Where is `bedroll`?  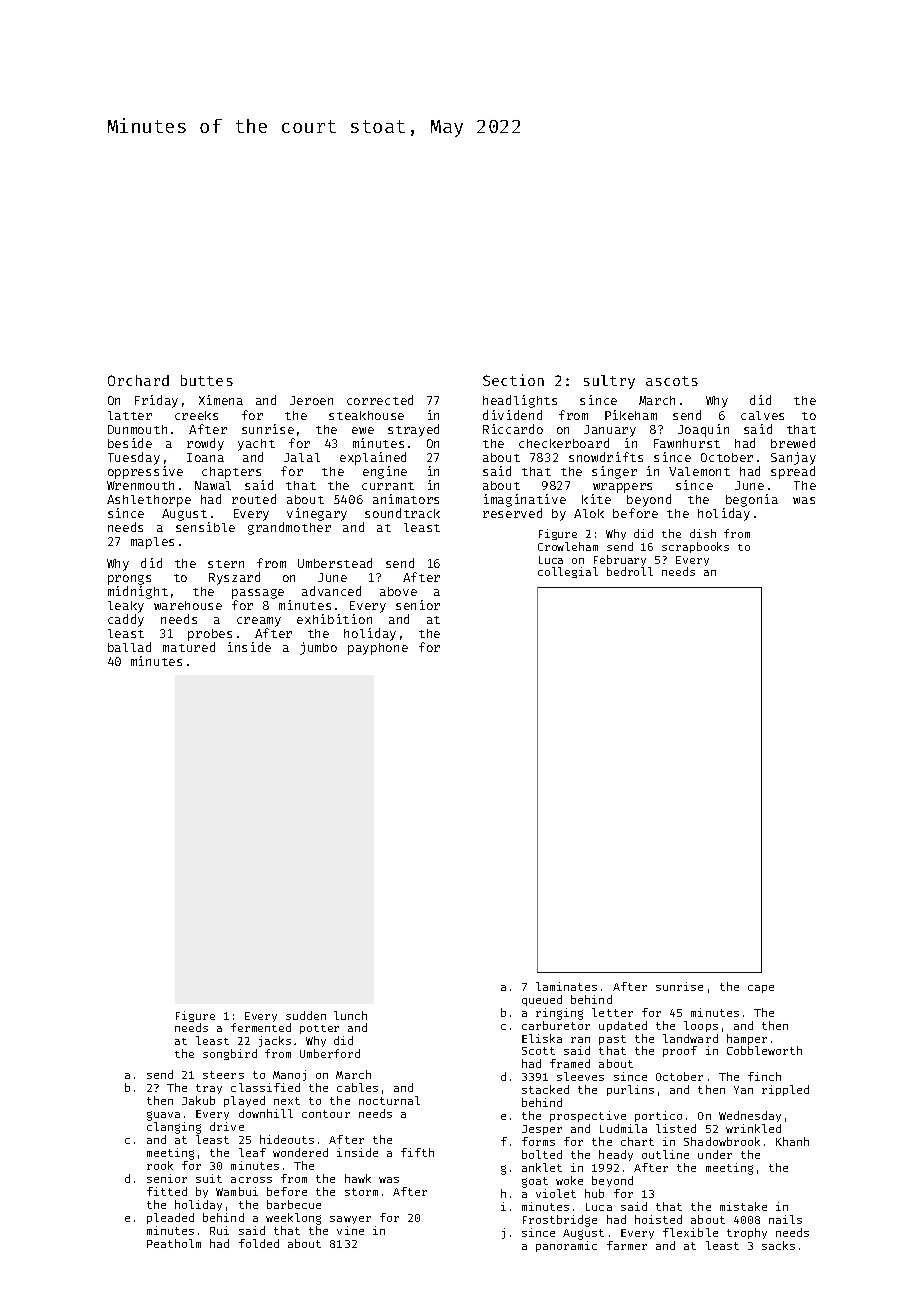
bedroll is located at coordinates (630, 571).
